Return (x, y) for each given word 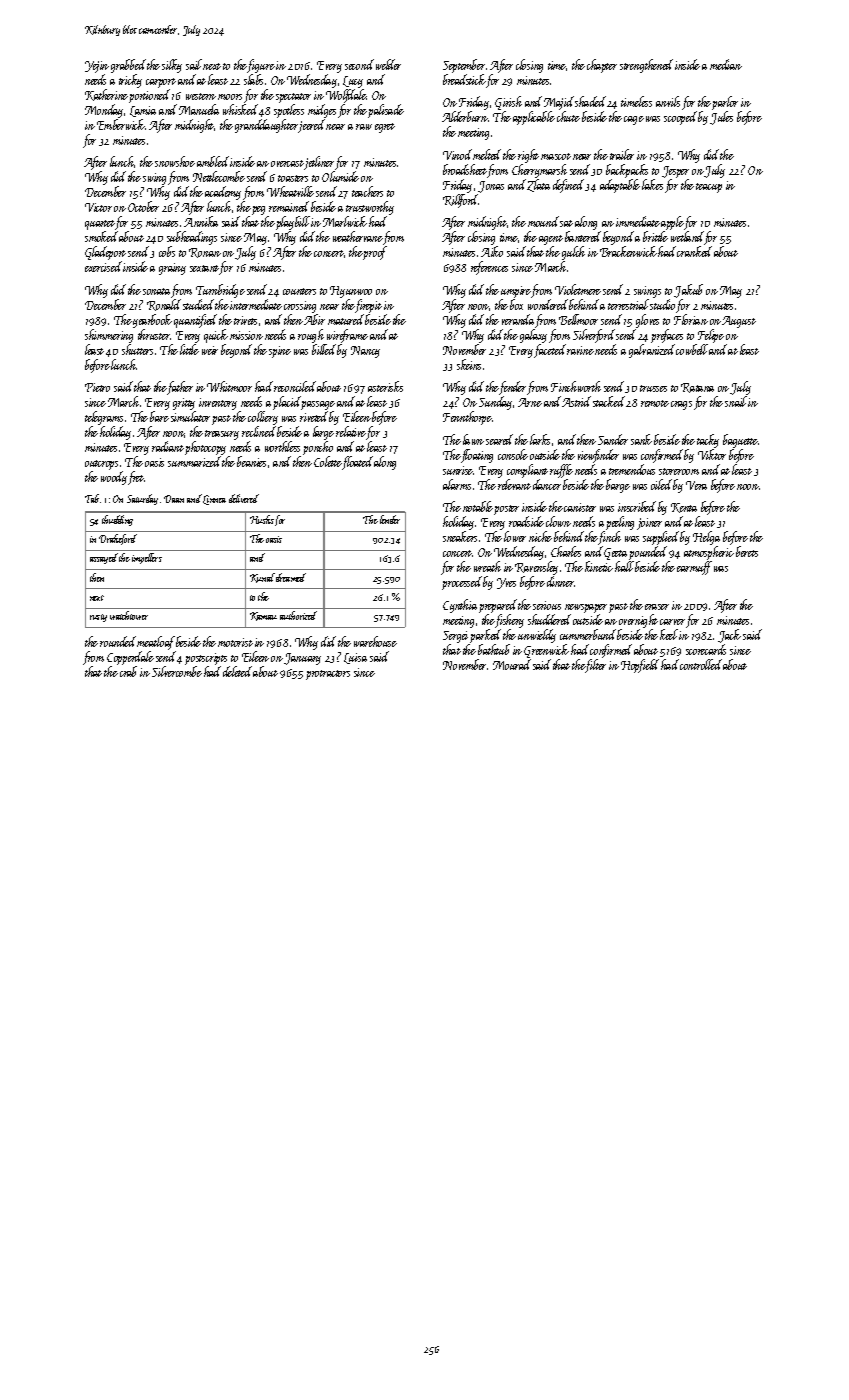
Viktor (712, 454)
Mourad (512, 664)
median (726, 64)
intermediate (256, 304)
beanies (251, 461)
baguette (740, 441)
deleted (237, 671)
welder (388, 64)
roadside (526, 521)
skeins (469, 364)
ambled (213, 161)
